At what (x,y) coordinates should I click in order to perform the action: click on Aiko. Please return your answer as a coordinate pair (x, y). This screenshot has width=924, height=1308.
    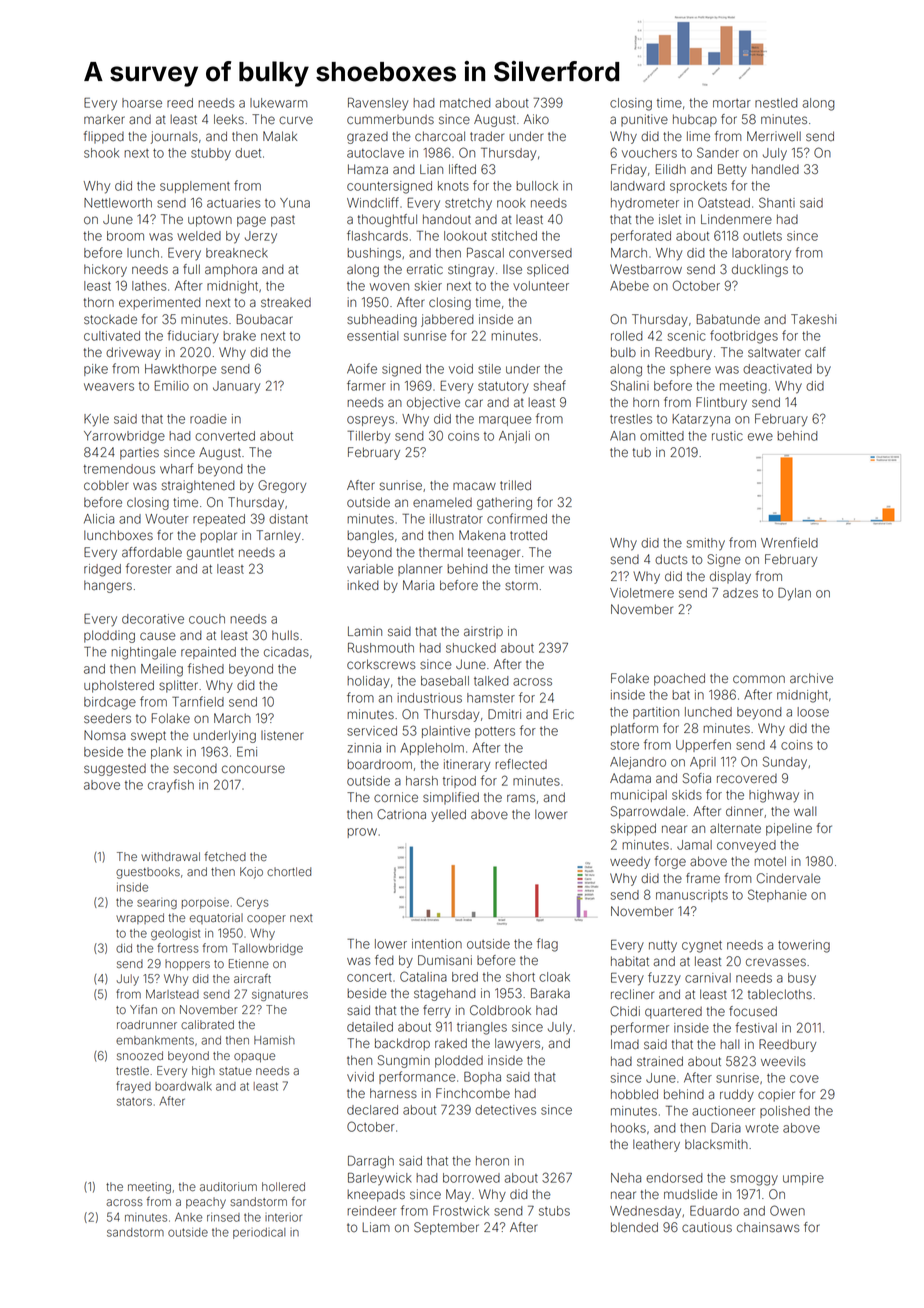
    Looking at the image, I should click on (536, 119).
